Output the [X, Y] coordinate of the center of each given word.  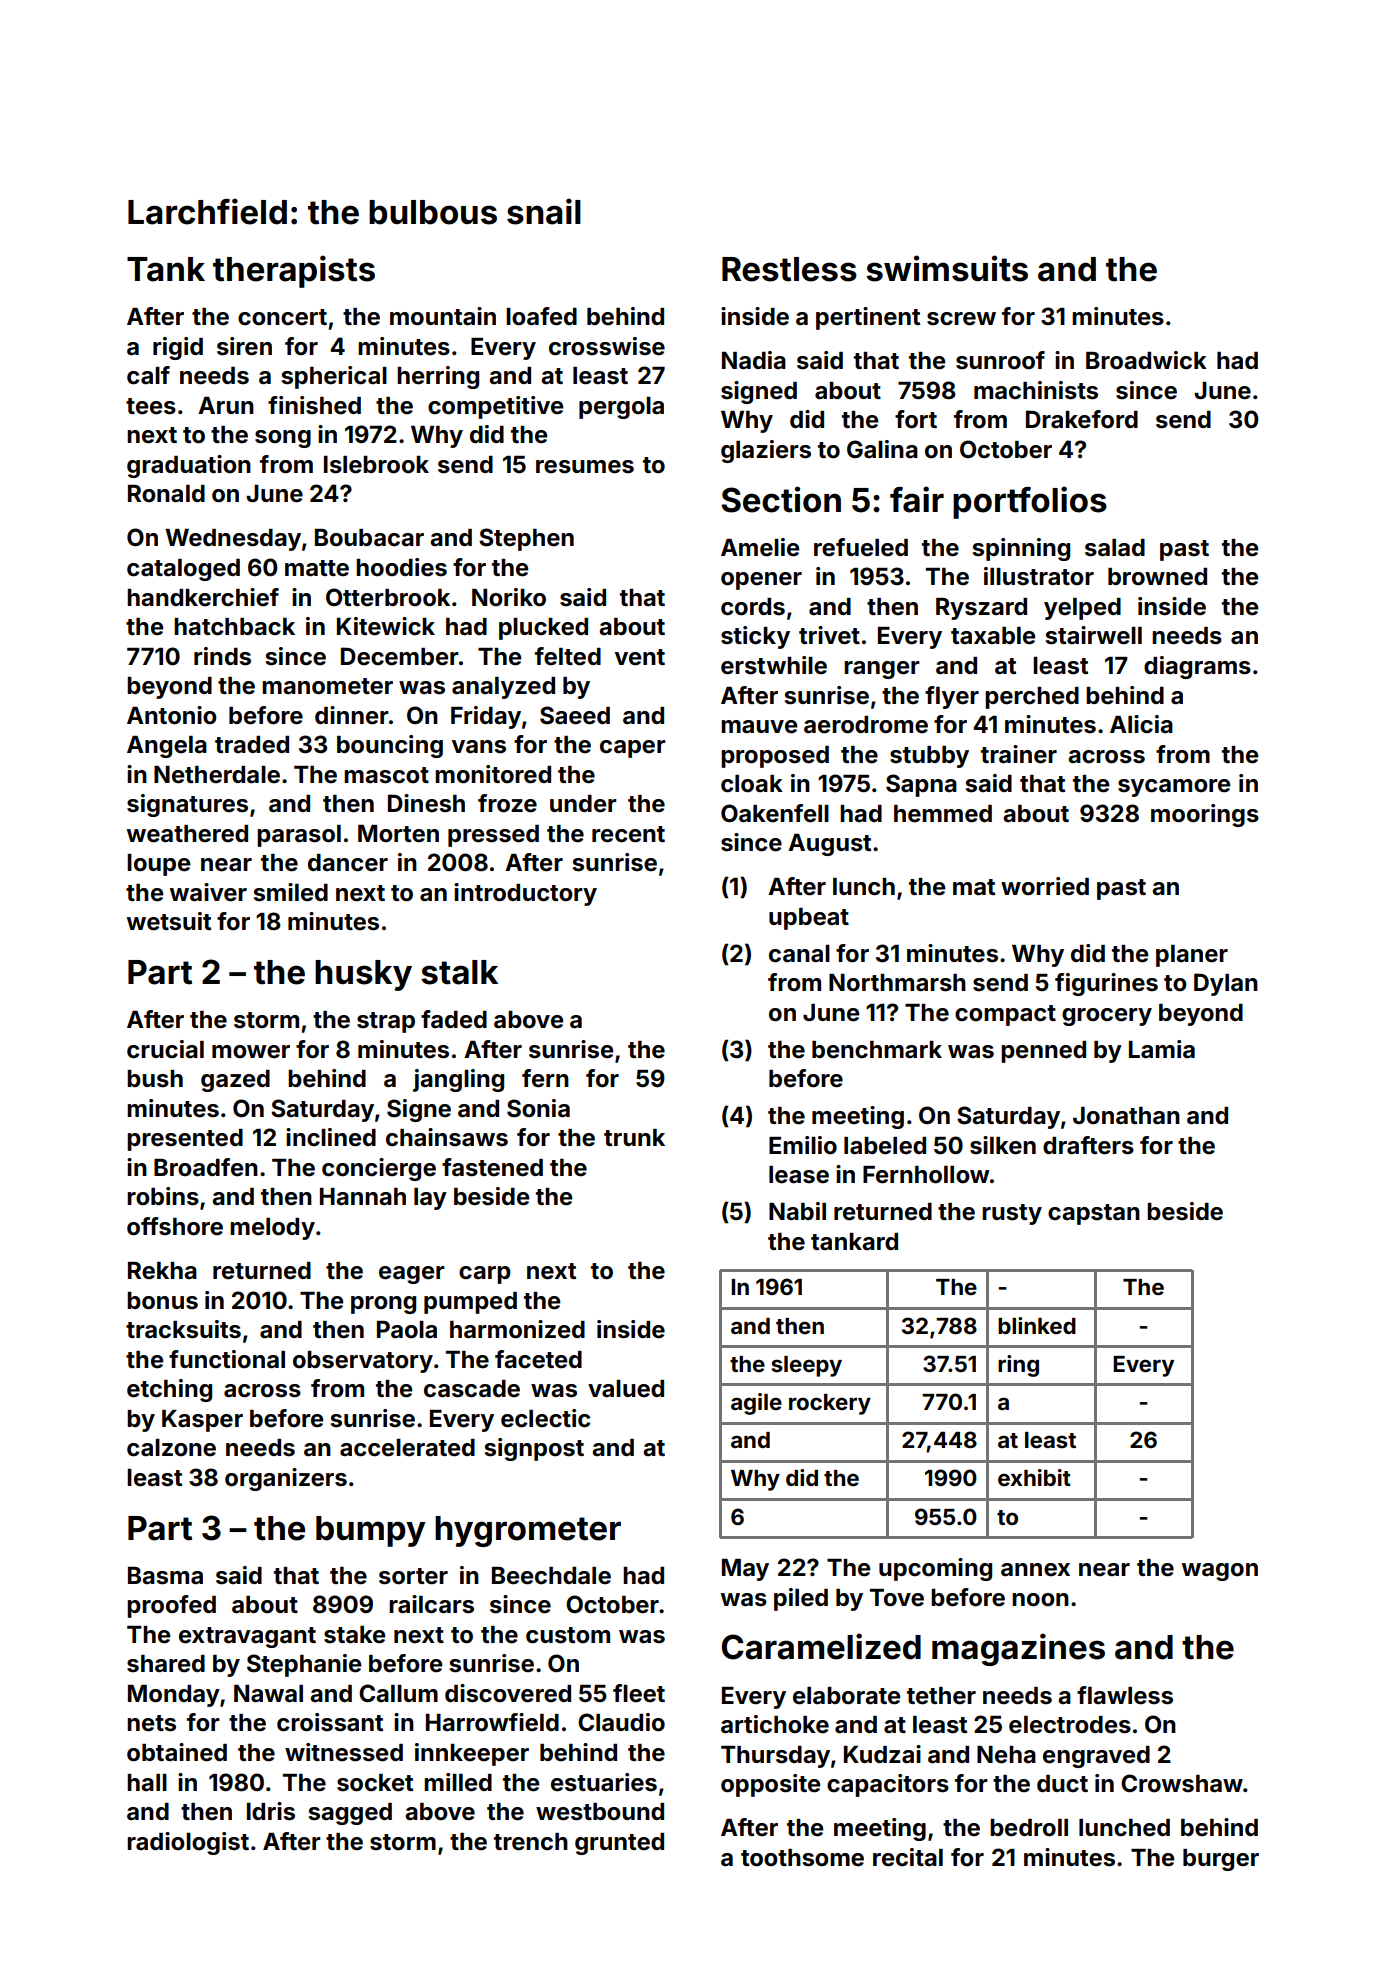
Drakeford [1082, 419]
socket [375, 1783]
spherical [334, 377]
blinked [1037, 1325]
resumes [585, 467]
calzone [171, 1448]
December [400, 656]
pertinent [868, 318]
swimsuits [947, 268]
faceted [538, 1359]
